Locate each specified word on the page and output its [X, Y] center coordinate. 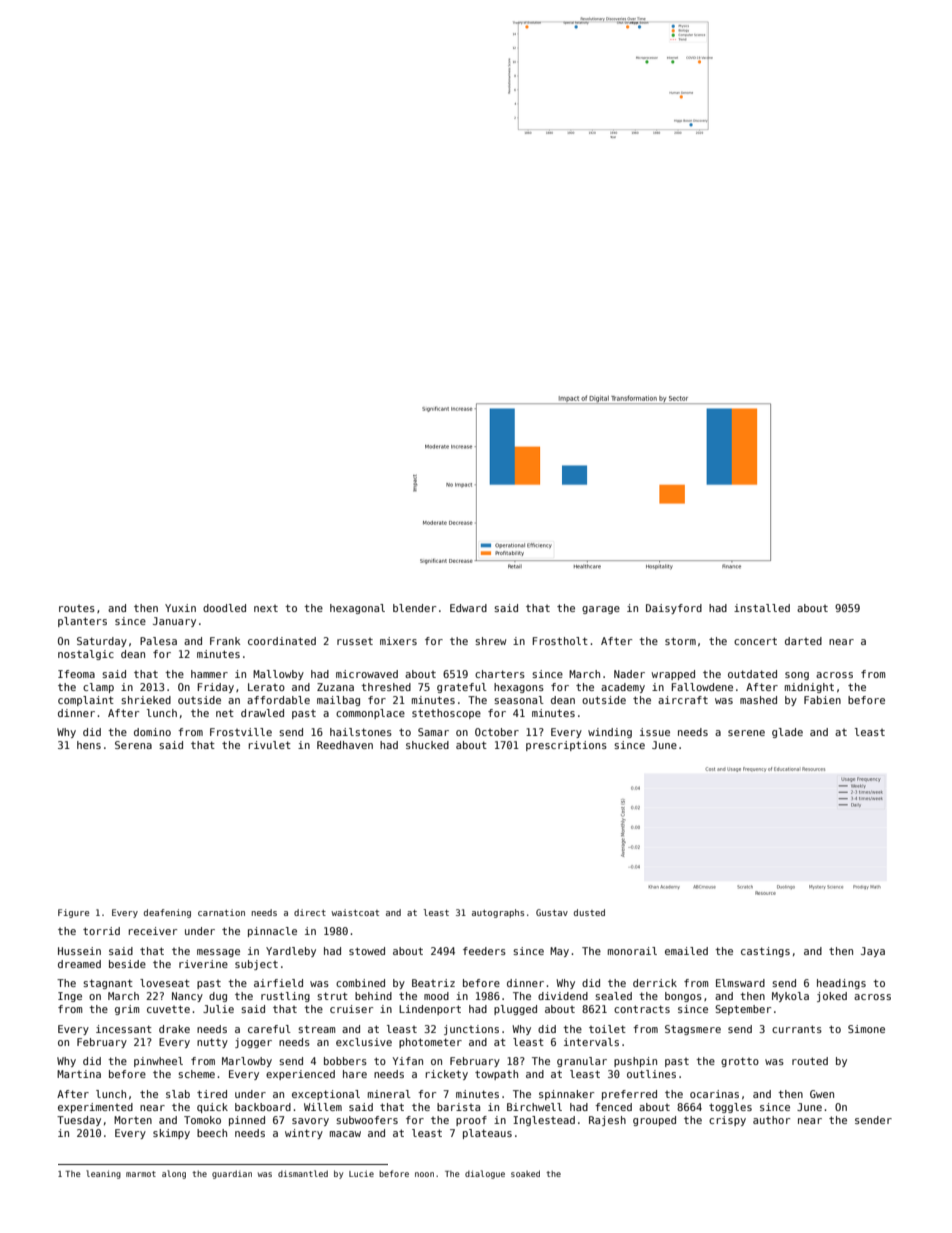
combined [360, 983]
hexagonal [357, 609]
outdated [752, 674]
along [174, 1174]
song [797, 676]
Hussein [79, 951]
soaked [525, 1173]
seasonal [519, 700]
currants [797, 1029]
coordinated [282, 641]
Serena [133, 745]
